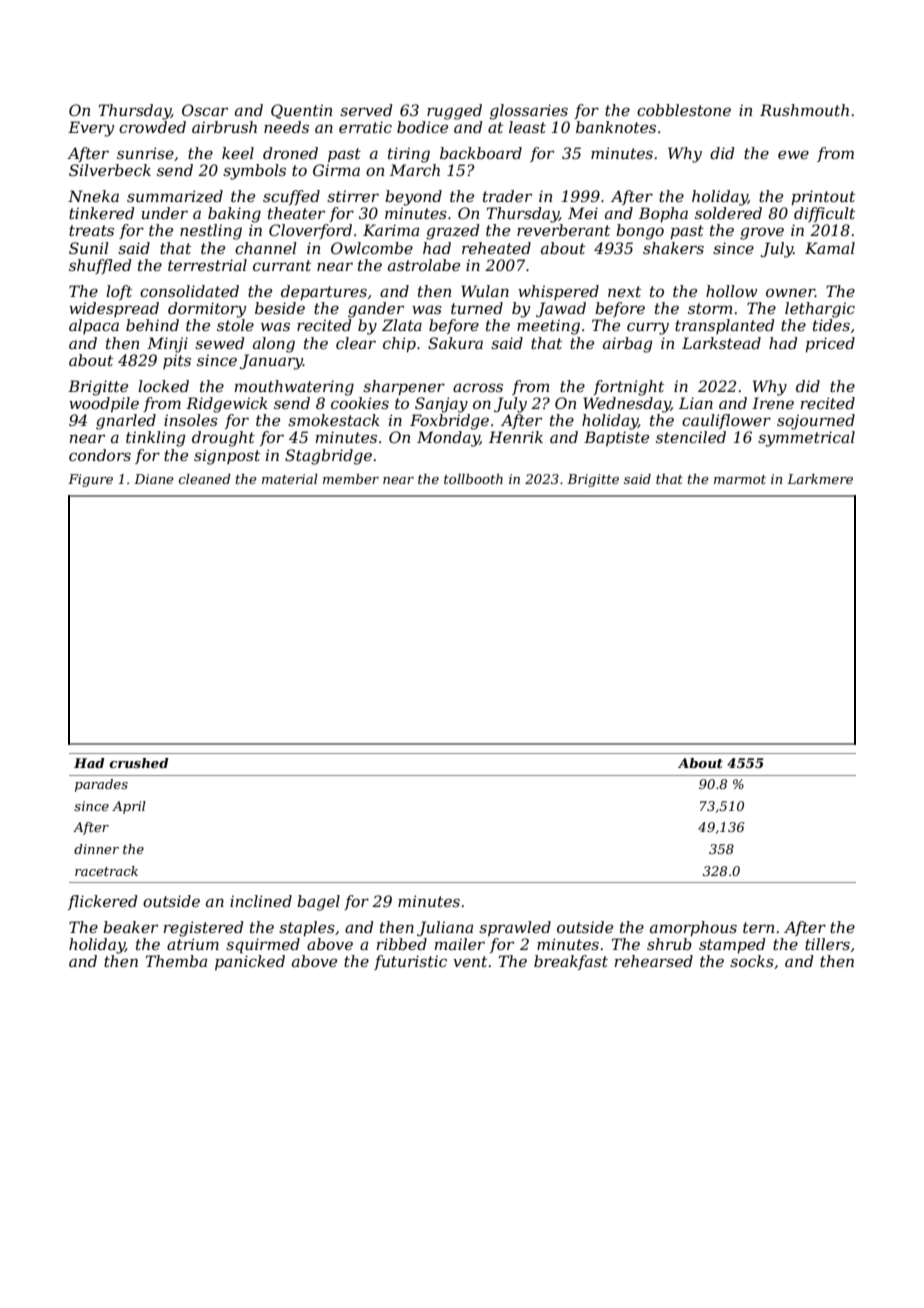 This image has width=924, height=1308. I want to click on member, so click(351, 479).
